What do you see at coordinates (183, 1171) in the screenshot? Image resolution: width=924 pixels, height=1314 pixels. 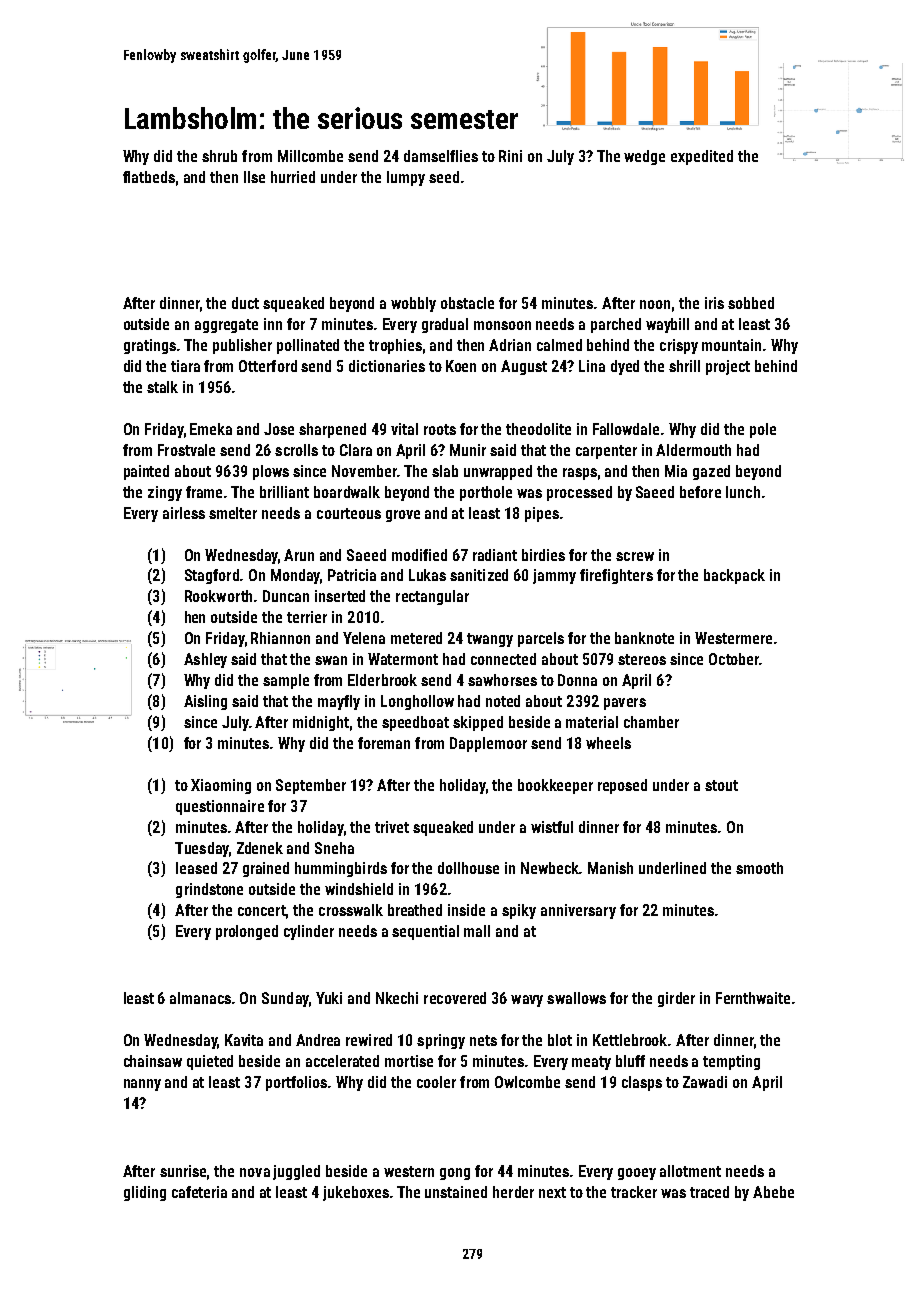 I see `sunrise` at bounding box center [183, 1171].
